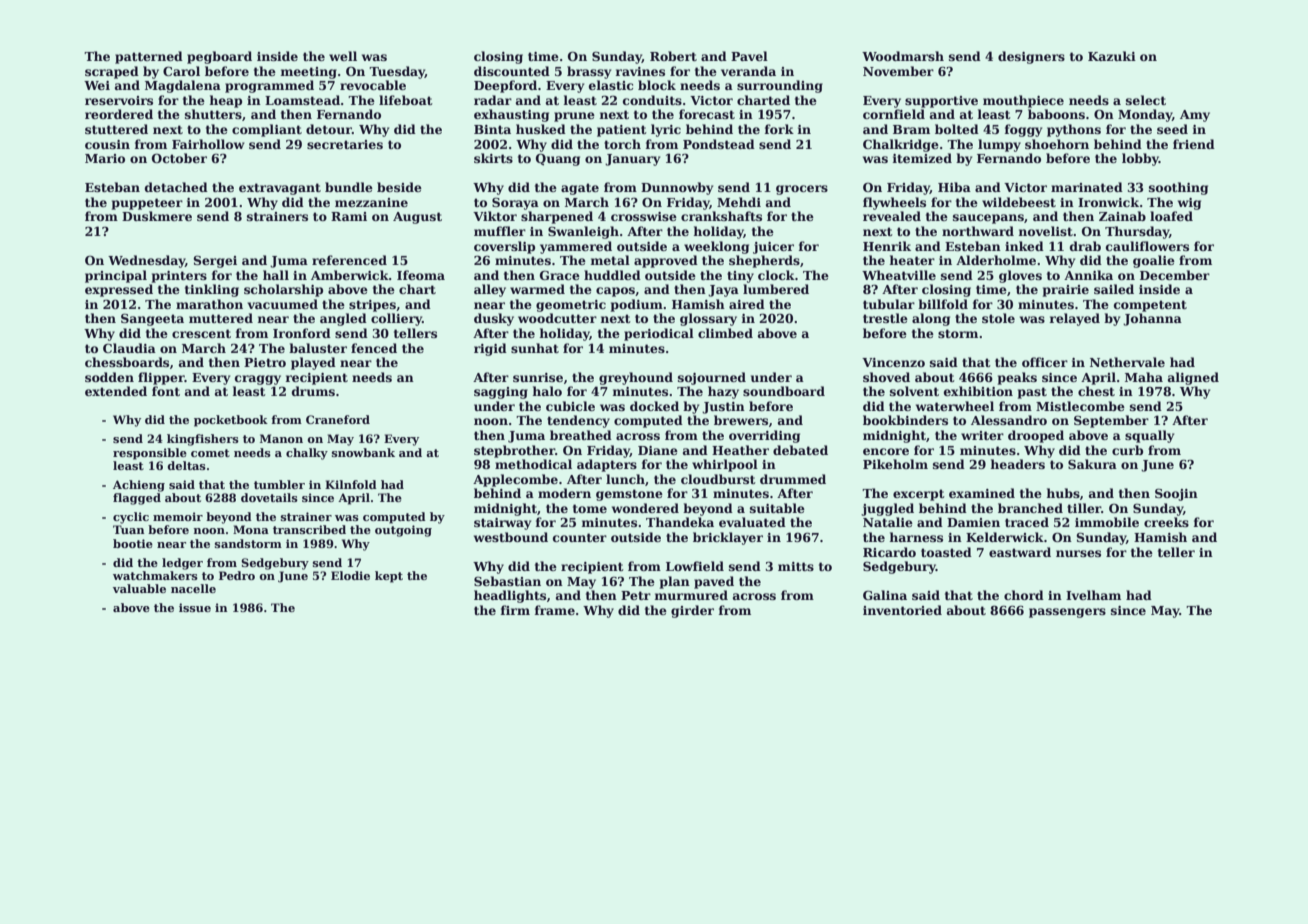 The width and height of the screenshot is (1308, 924). I want to click on Rami, so click(349, 216).
